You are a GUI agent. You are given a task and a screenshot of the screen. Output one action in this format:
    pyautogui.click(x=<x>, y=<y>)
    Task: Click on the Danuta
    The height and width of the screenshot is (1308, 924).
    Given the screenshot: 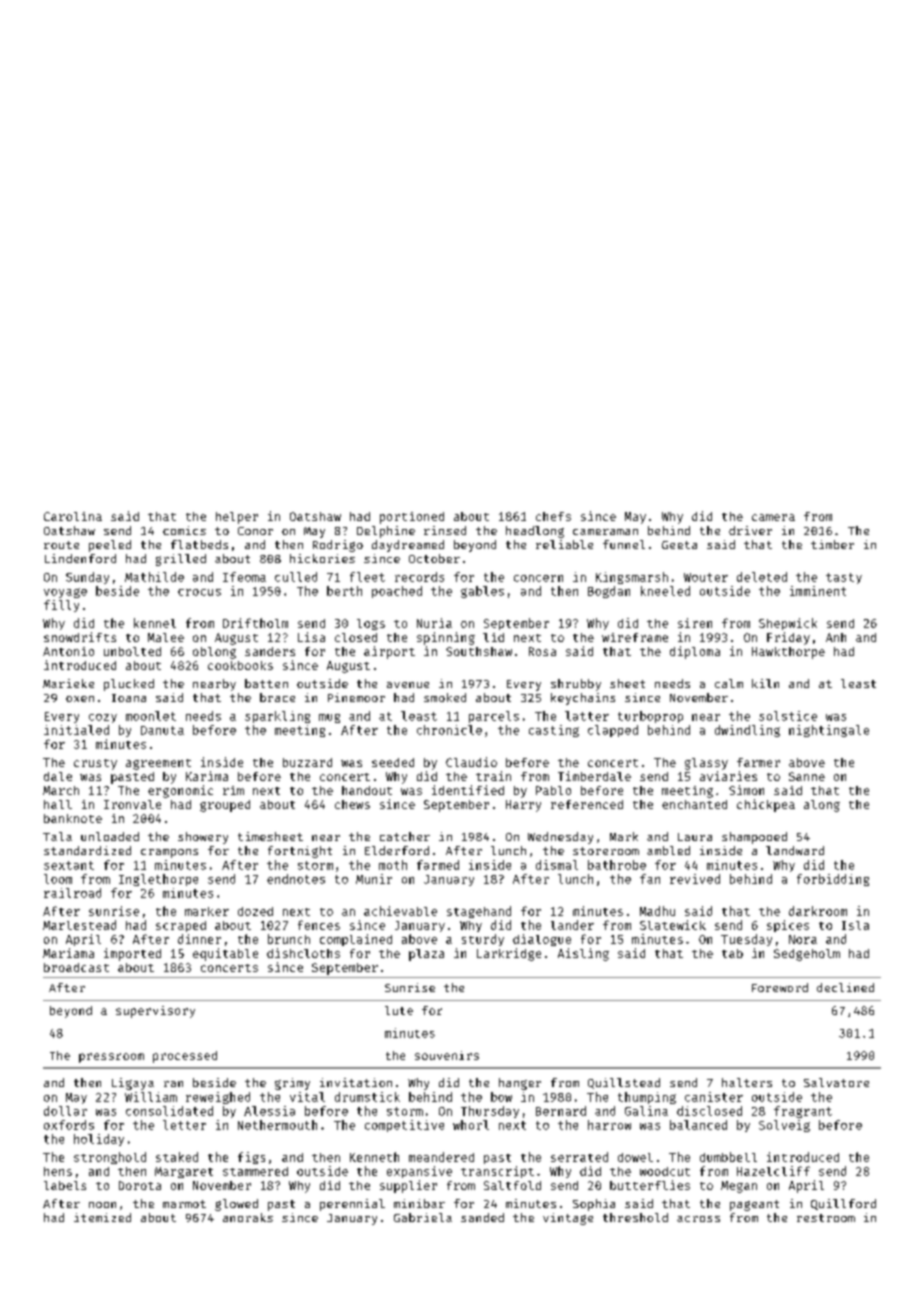 What is the action you would take?
    pyautogui.click(x=162, y=730)
